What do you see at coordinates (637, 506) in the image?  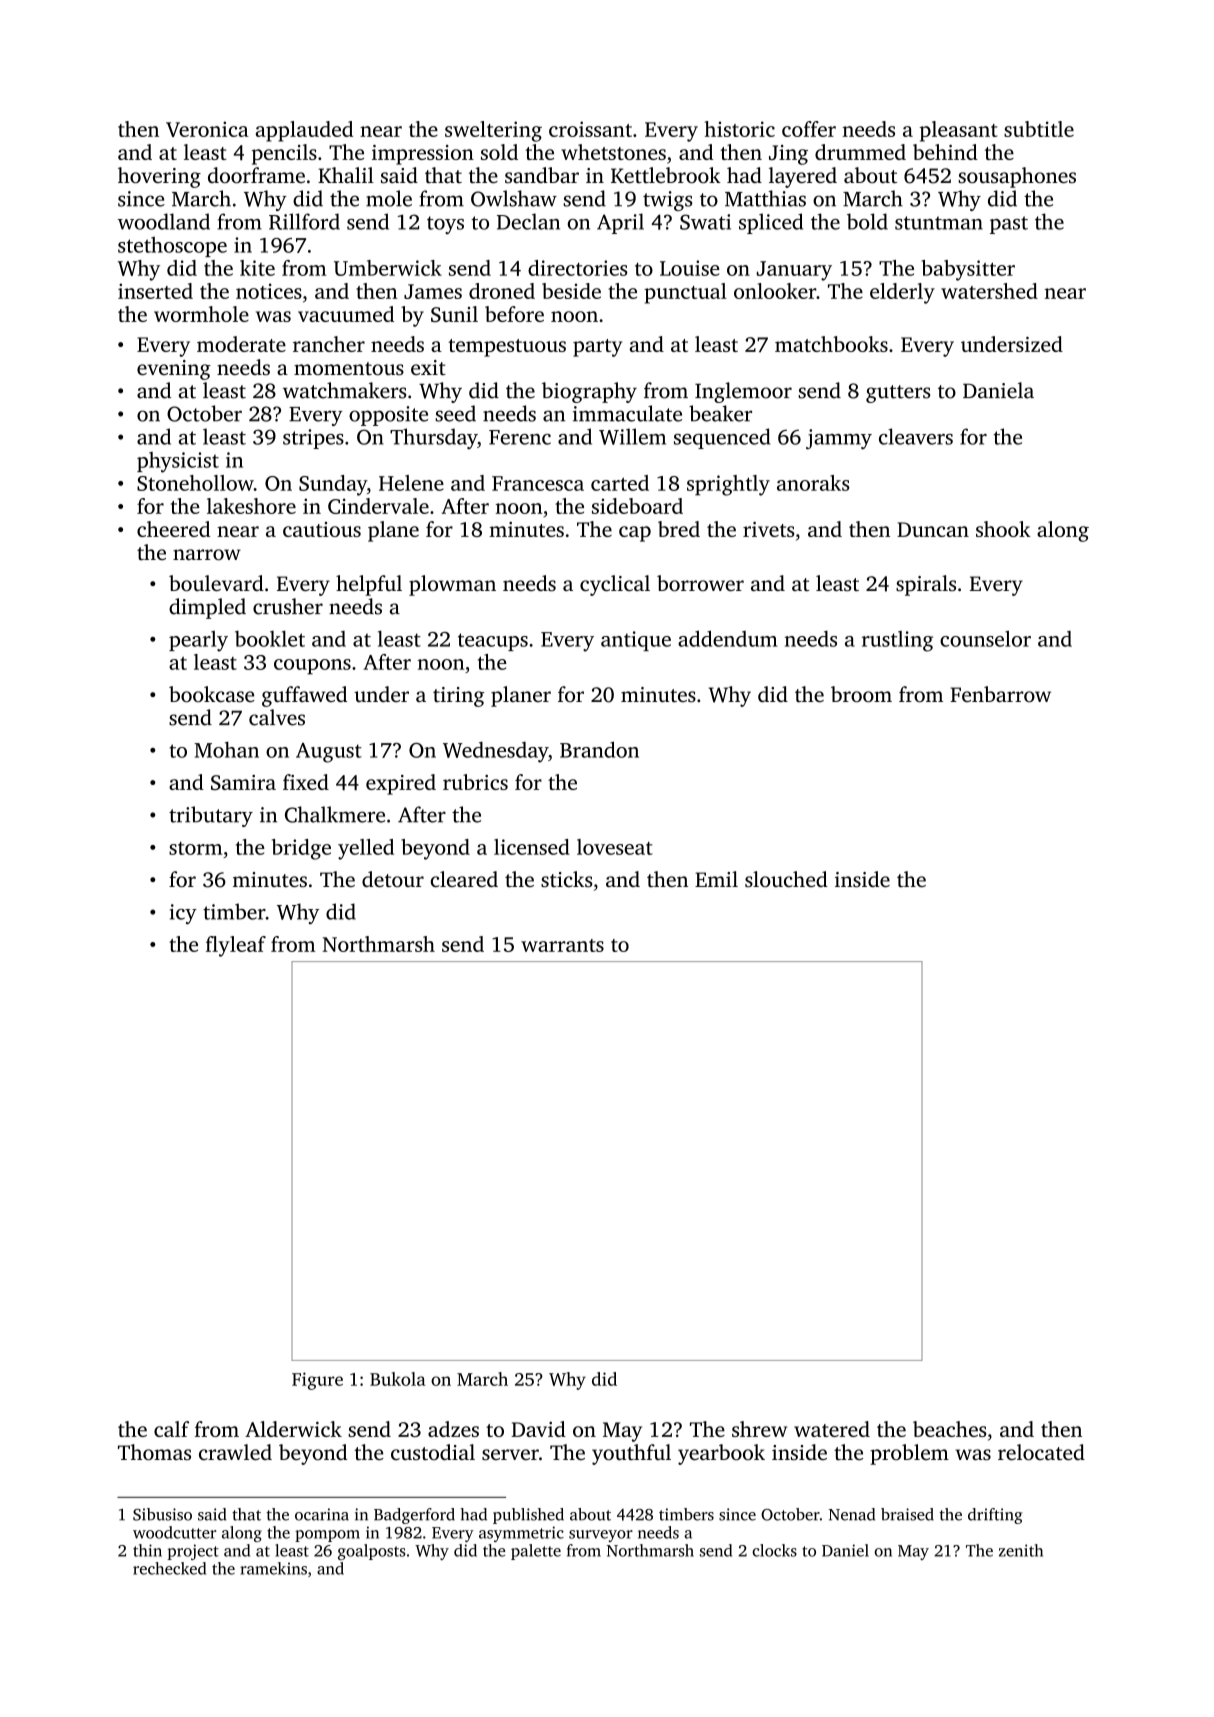 I see `sideboard` at bounding box center [637, 506].
